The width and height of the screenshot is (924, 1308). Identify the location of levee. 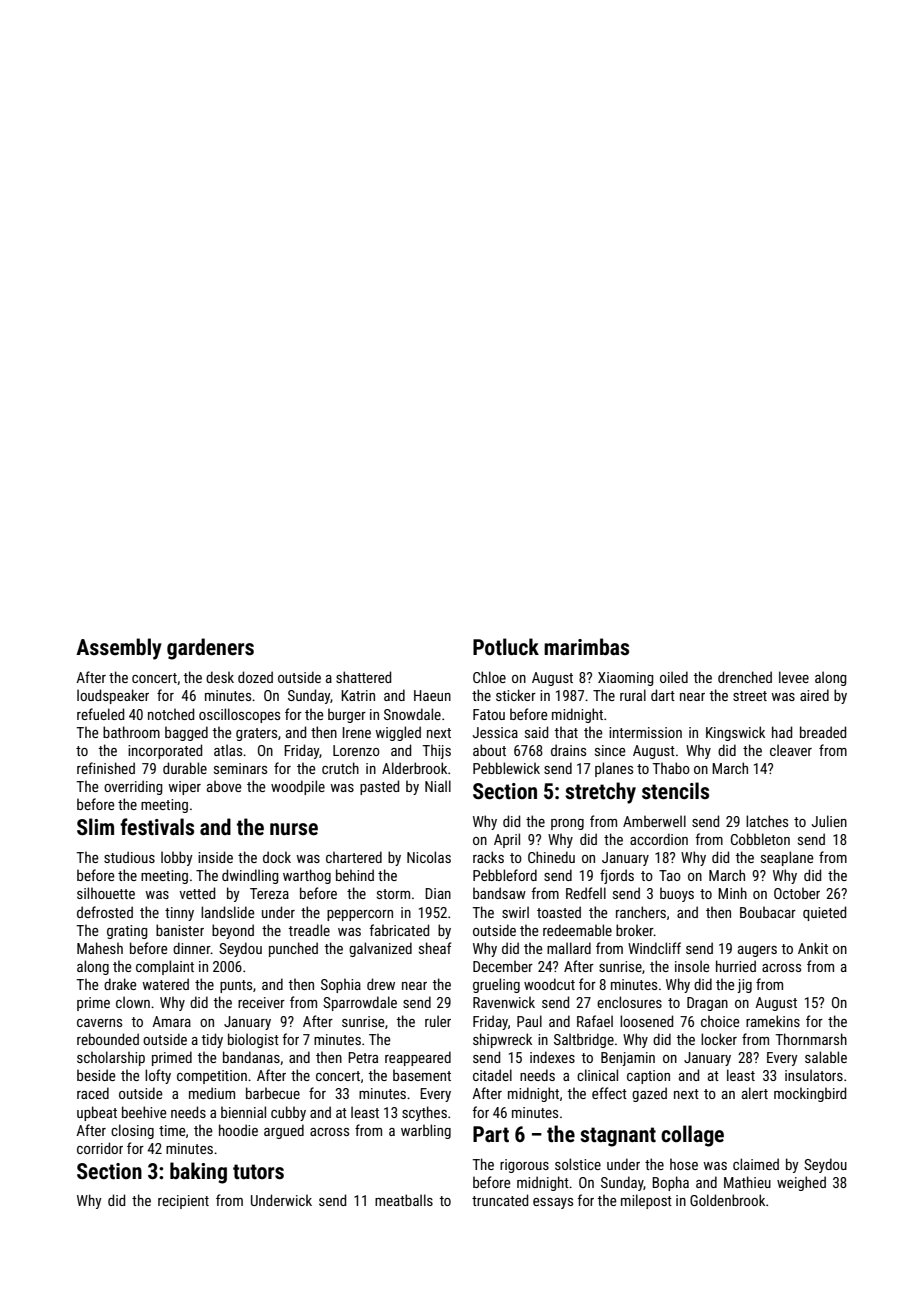
(794, 677).
